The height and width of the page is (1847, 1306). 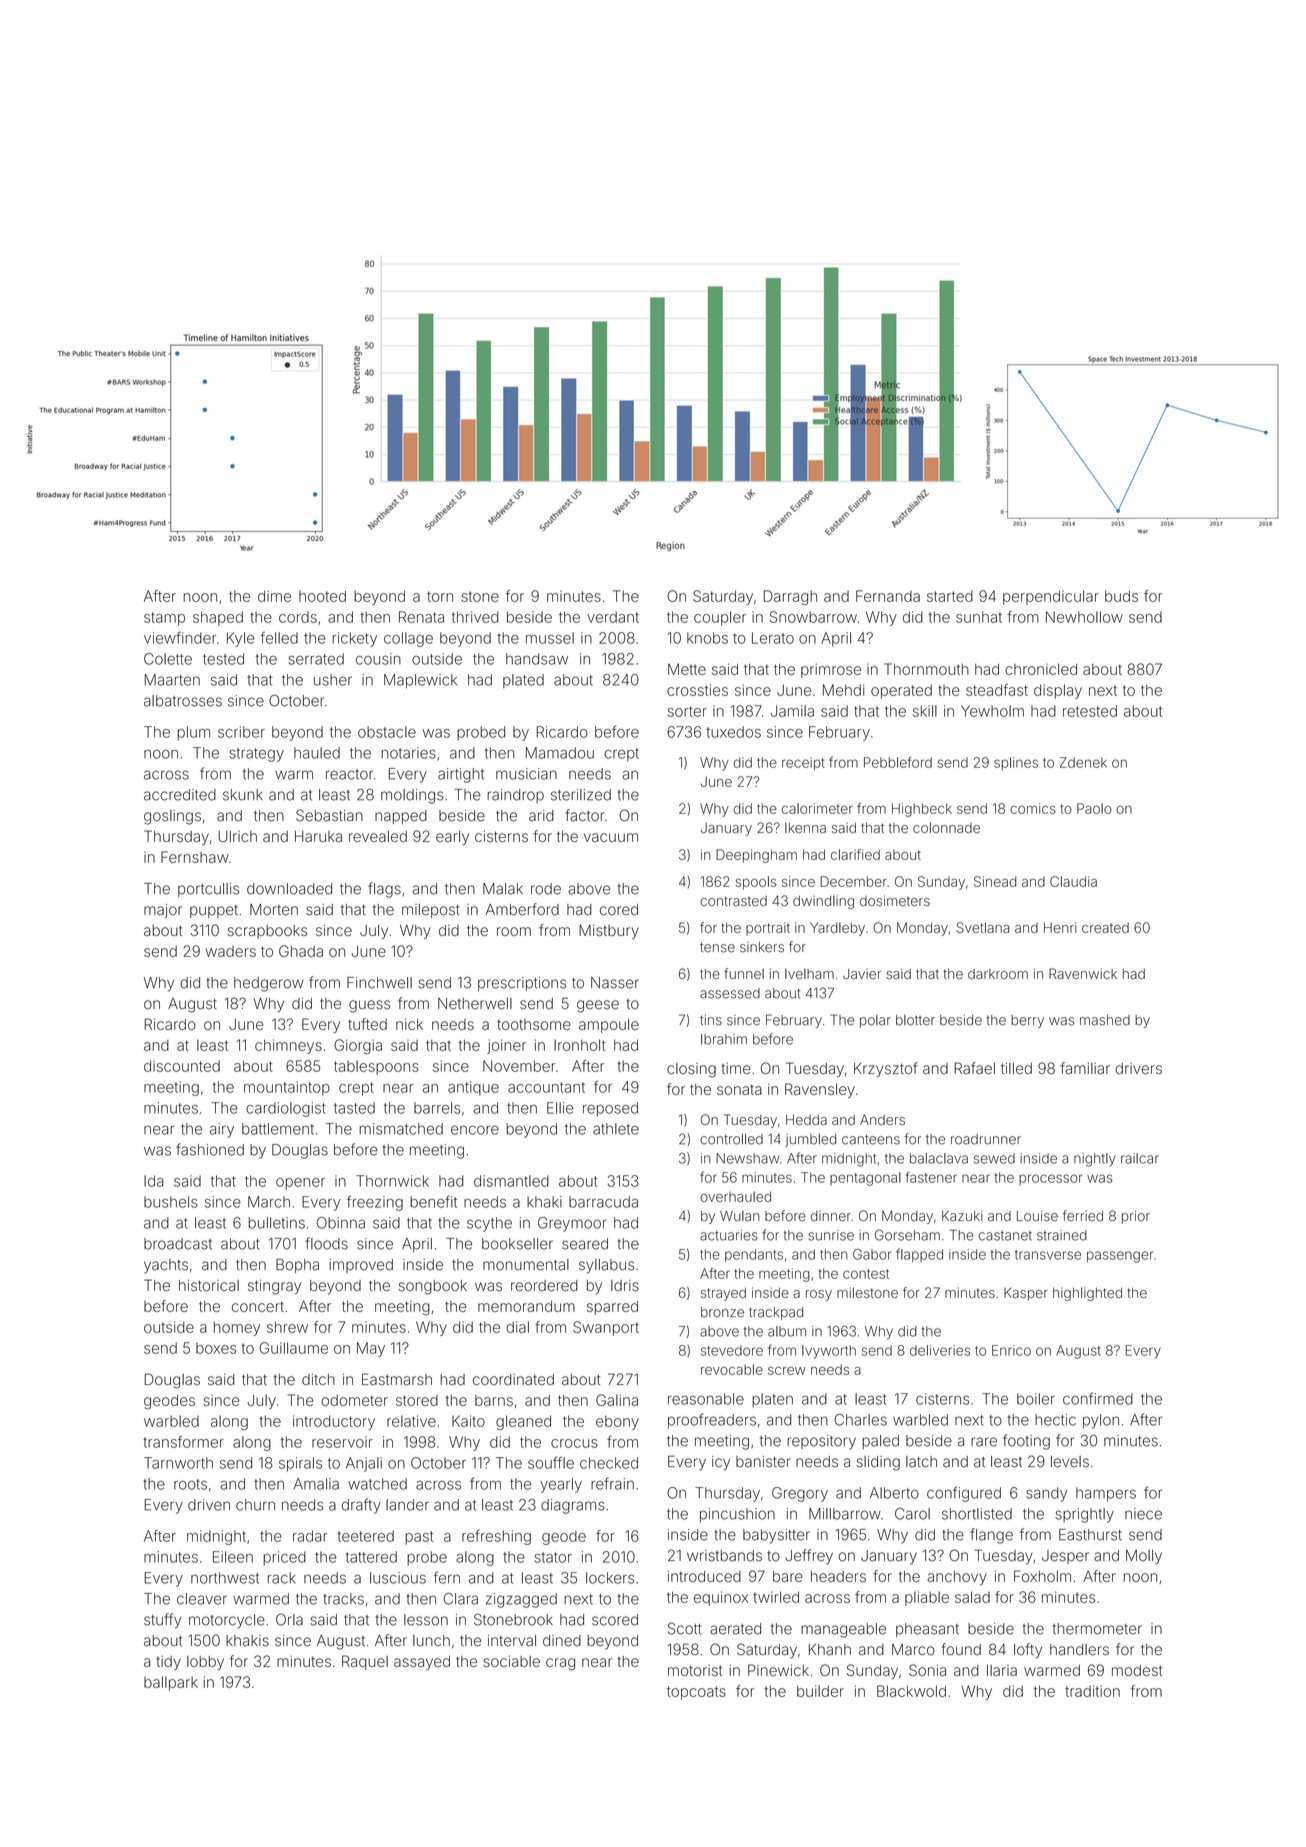 I want to click on gleaned, so click(x=523, y=1422).
